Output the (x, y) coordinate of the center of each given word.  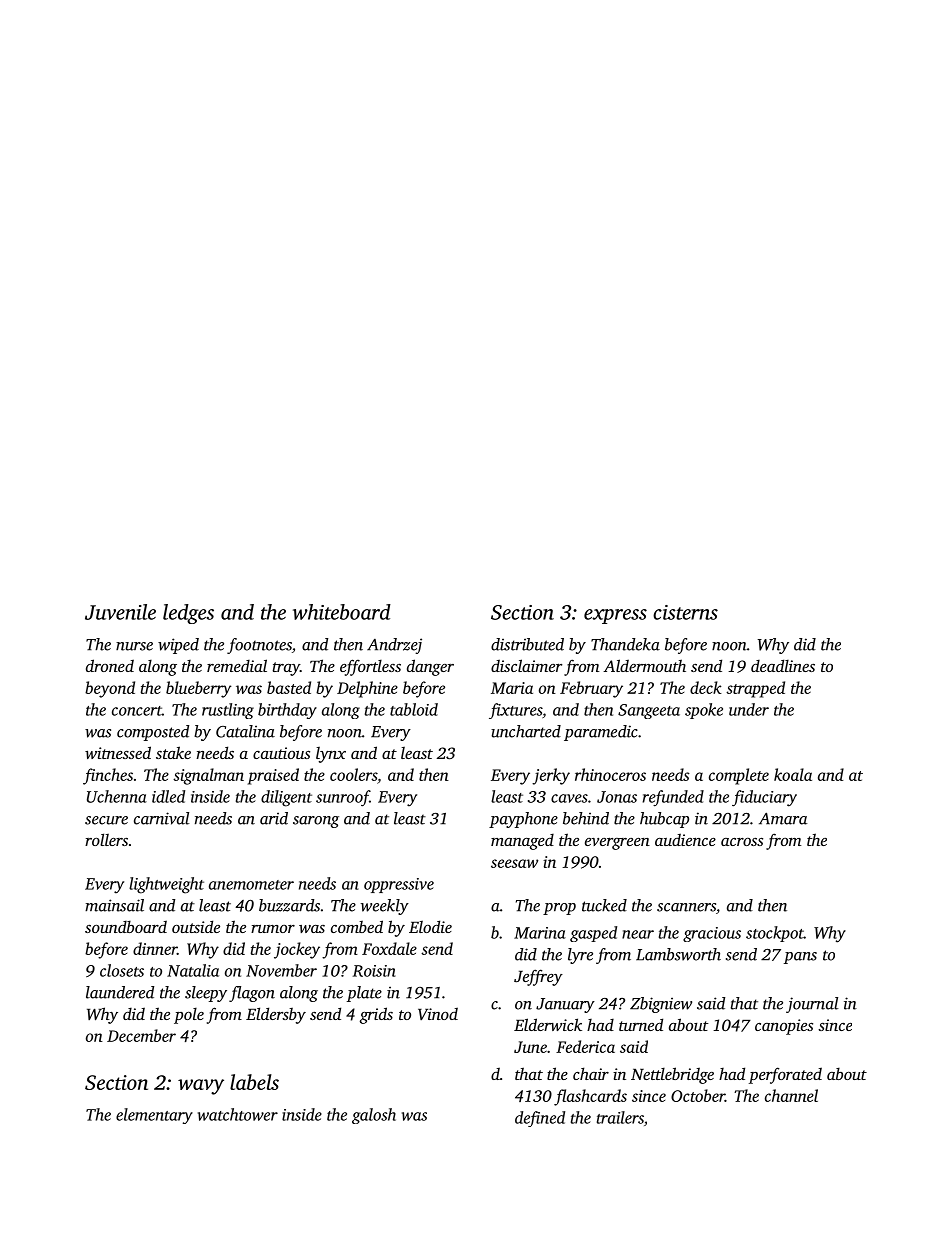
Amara (783, 818)
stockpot (775, 934)
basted (289, 687)
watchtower (238, 1114)
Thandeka (625, 644)
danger (430, 667)
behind (586, 818)
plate (364, 994)
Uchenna (117, 796)
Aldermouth (644, 665)
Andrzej (394, 646)
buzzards (289, 905)
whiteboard (342, 612)
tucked (604, 905)
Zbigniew (661, 1005)
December (141, 1035)
